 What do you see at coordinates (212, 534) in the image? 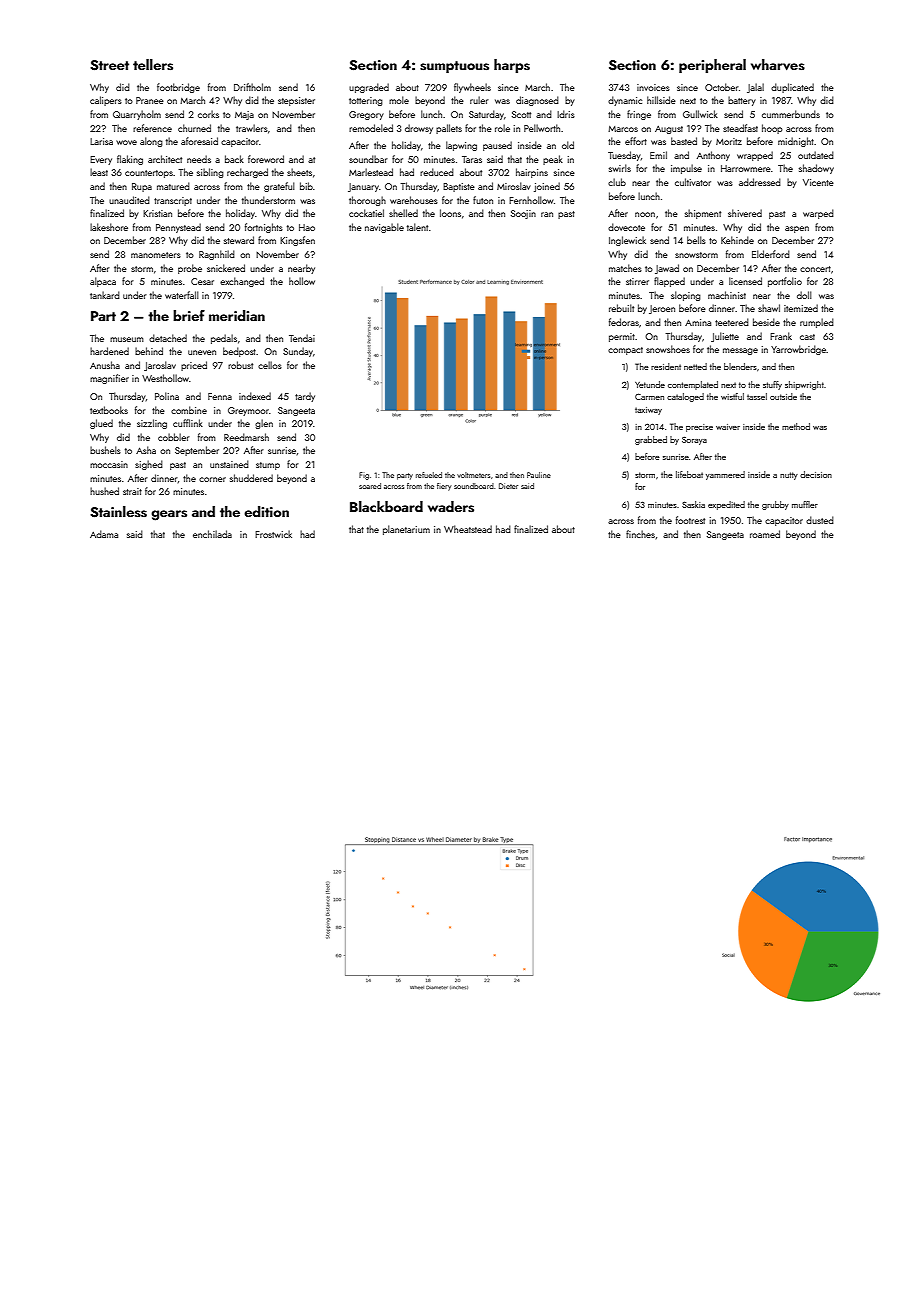
I see `enchilada` at bounding box center [212, 534].
